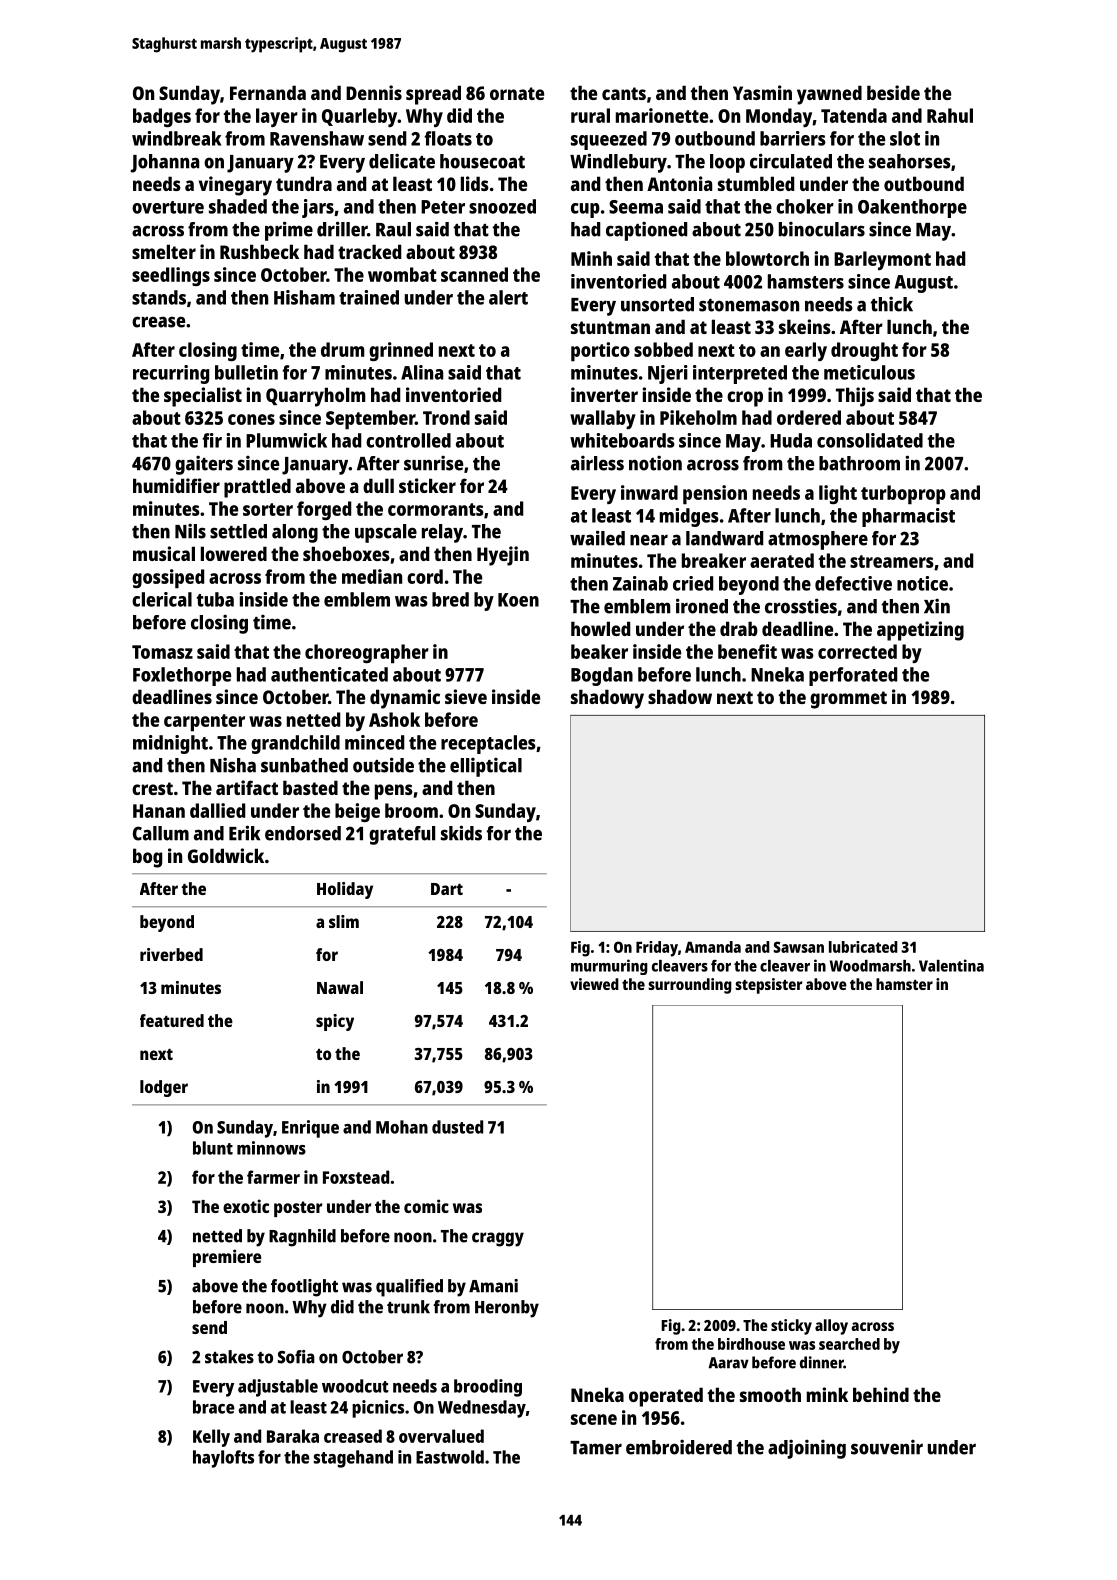  I want to click on crossties, so click(801, 606).
